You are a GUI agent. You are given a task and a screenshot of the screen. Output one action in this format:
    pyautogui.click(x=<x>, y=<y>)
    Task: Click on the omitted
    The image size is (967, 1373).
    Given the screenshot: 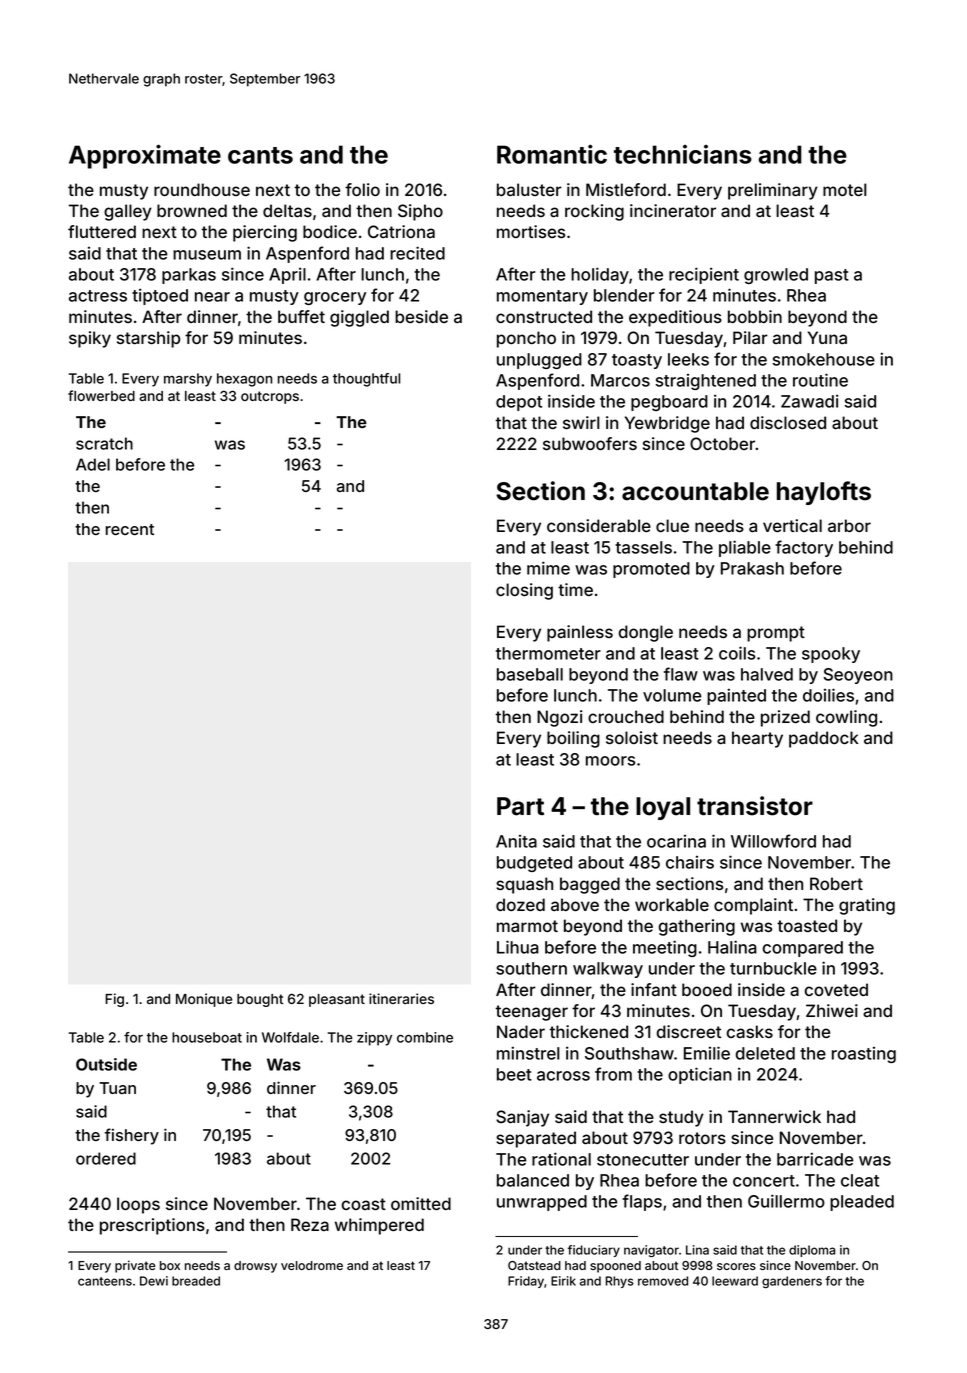 What is the action you would take?
    pyautogui.click(x=421, y=1203)
